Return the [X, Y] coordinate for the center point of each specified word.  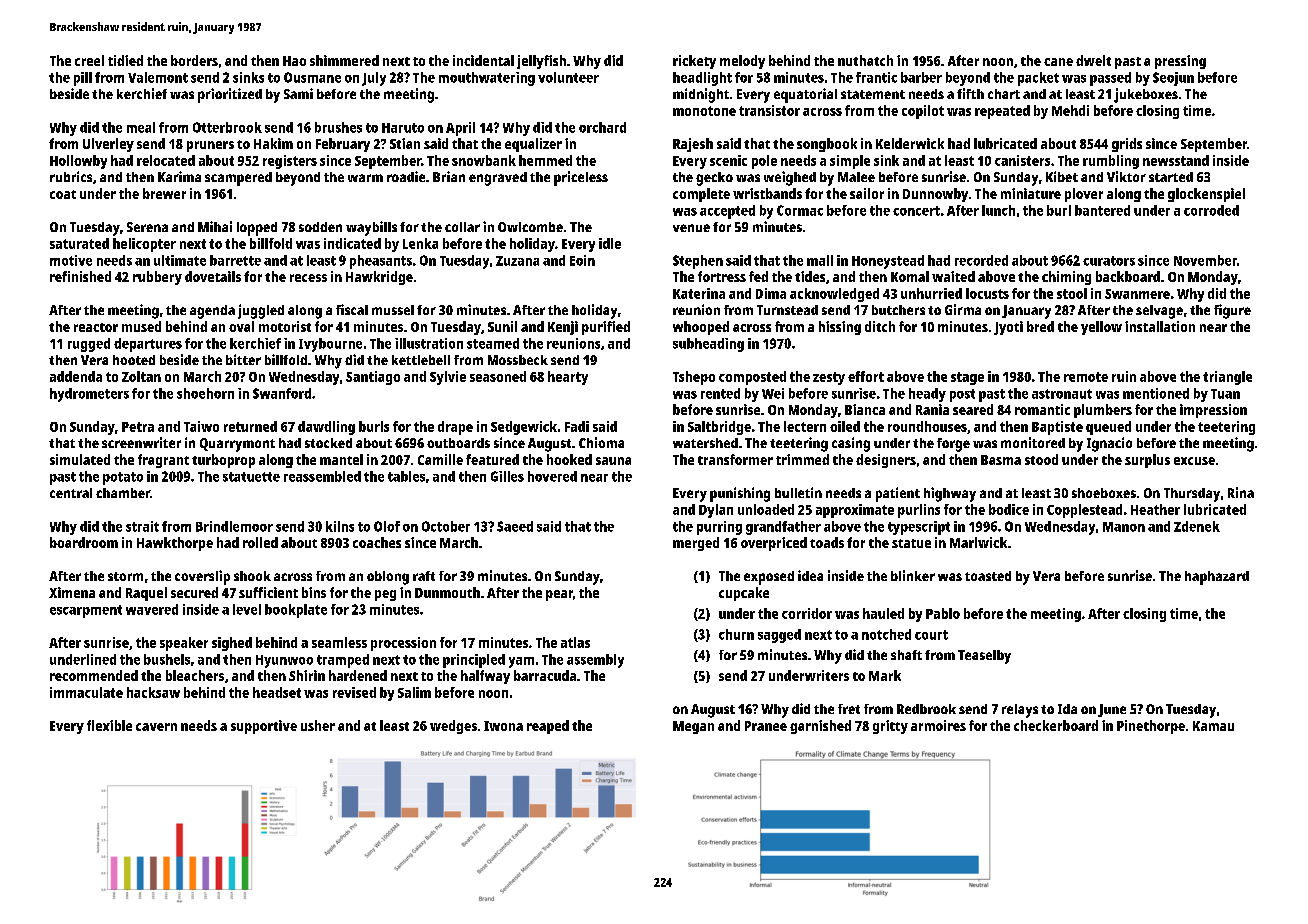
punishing [740, 494]
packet [1038, 79]
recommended [94, 675]
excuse [1194, 461]
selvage [1159, 312]
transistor [769, 110]
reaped [548, 727]
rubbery [157, 278]
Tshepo [694, 378]
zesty [829, 378]
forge [953, 445]
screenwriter [141, 442]
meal [141, 127]
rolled [260, 542]
